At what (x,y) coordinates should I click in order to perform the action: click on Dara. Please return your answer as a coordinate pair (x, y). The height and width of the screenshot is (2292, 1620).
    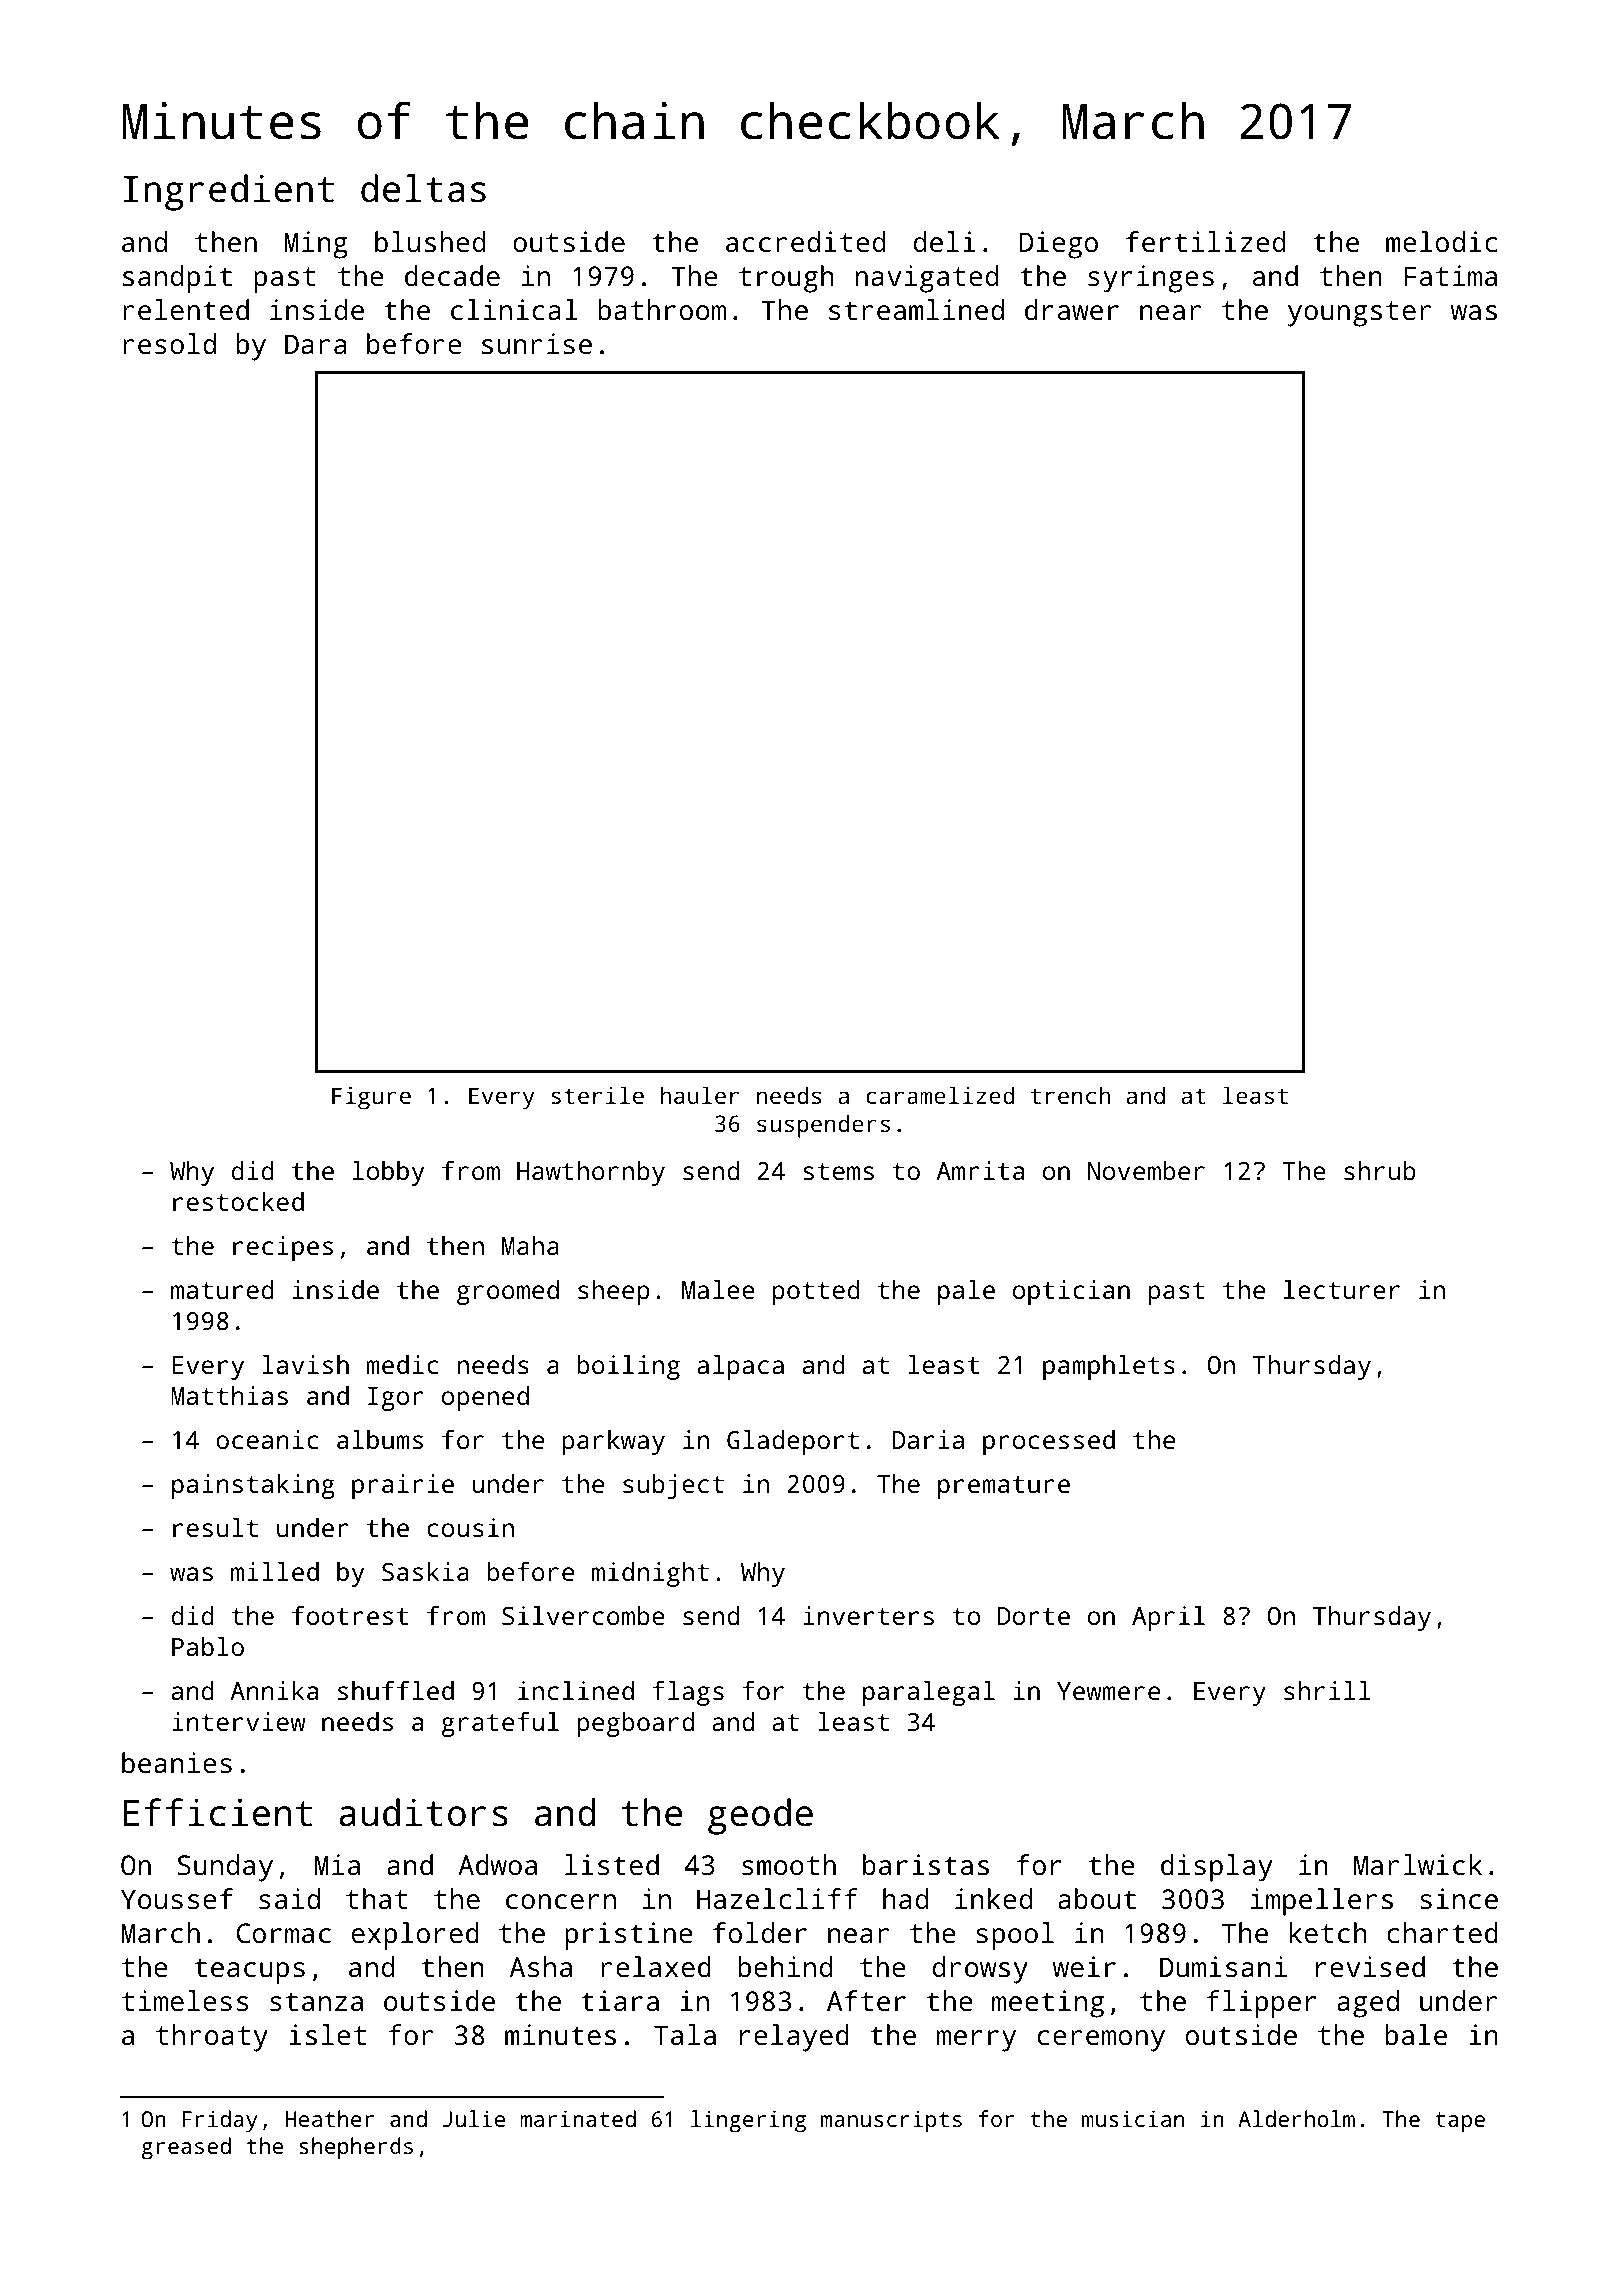
    Looking at the image, I should click on (315, 344).
